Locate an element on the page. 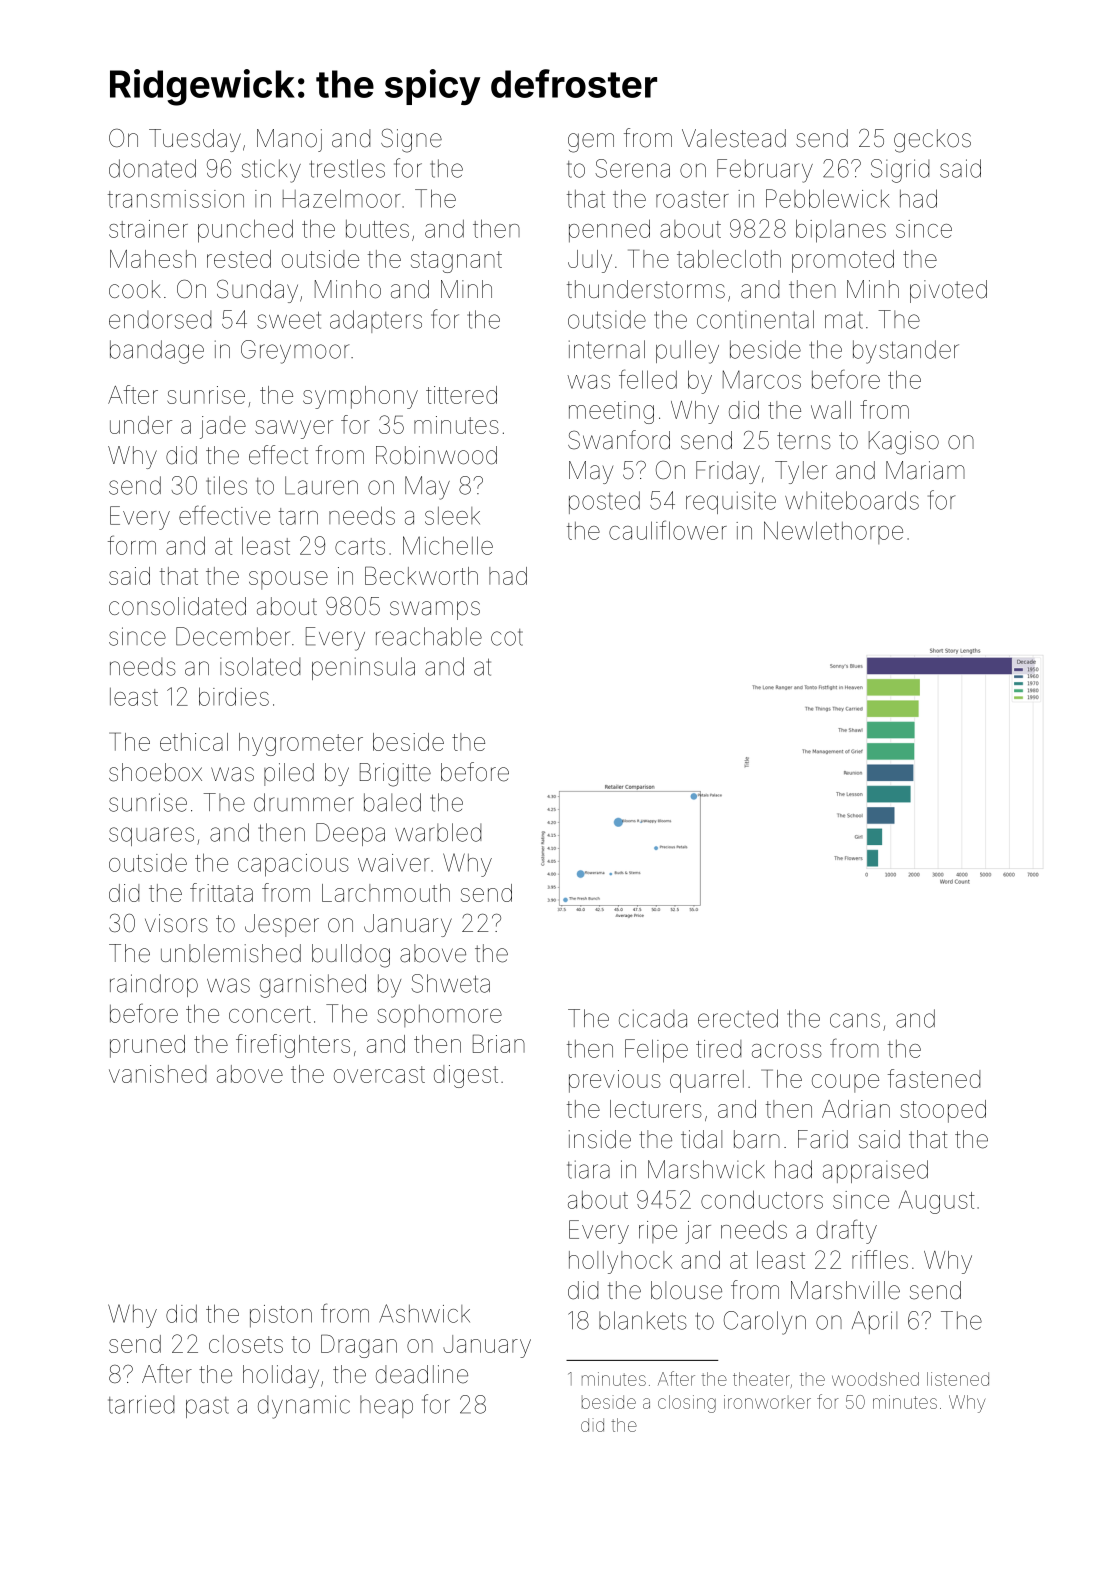 This page has height=1592, width=1099. terns is located at coordinates (804, 441).
